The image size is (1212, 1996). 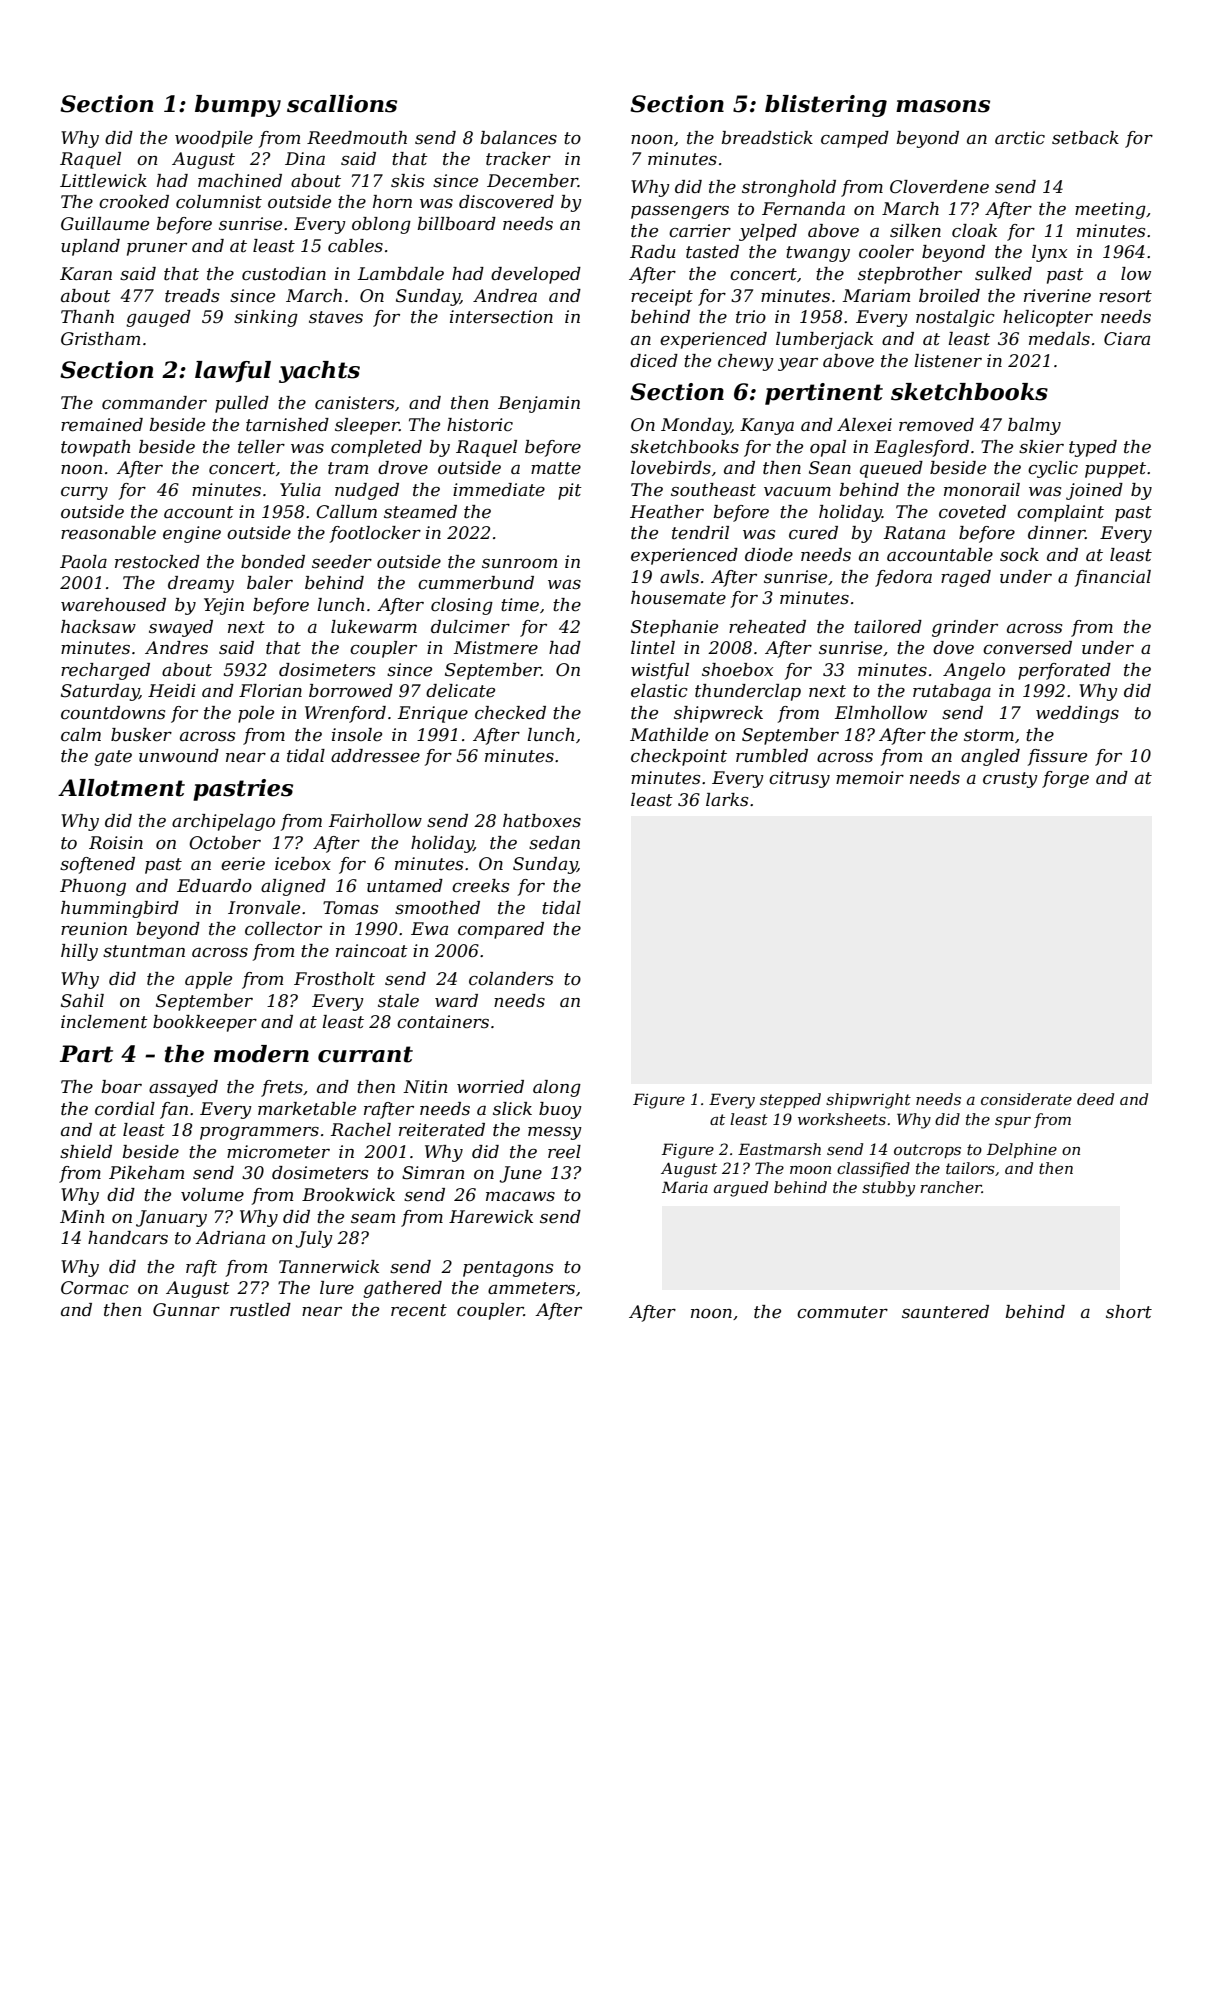 I want to click on scallions, so click(x=342, y=104).
